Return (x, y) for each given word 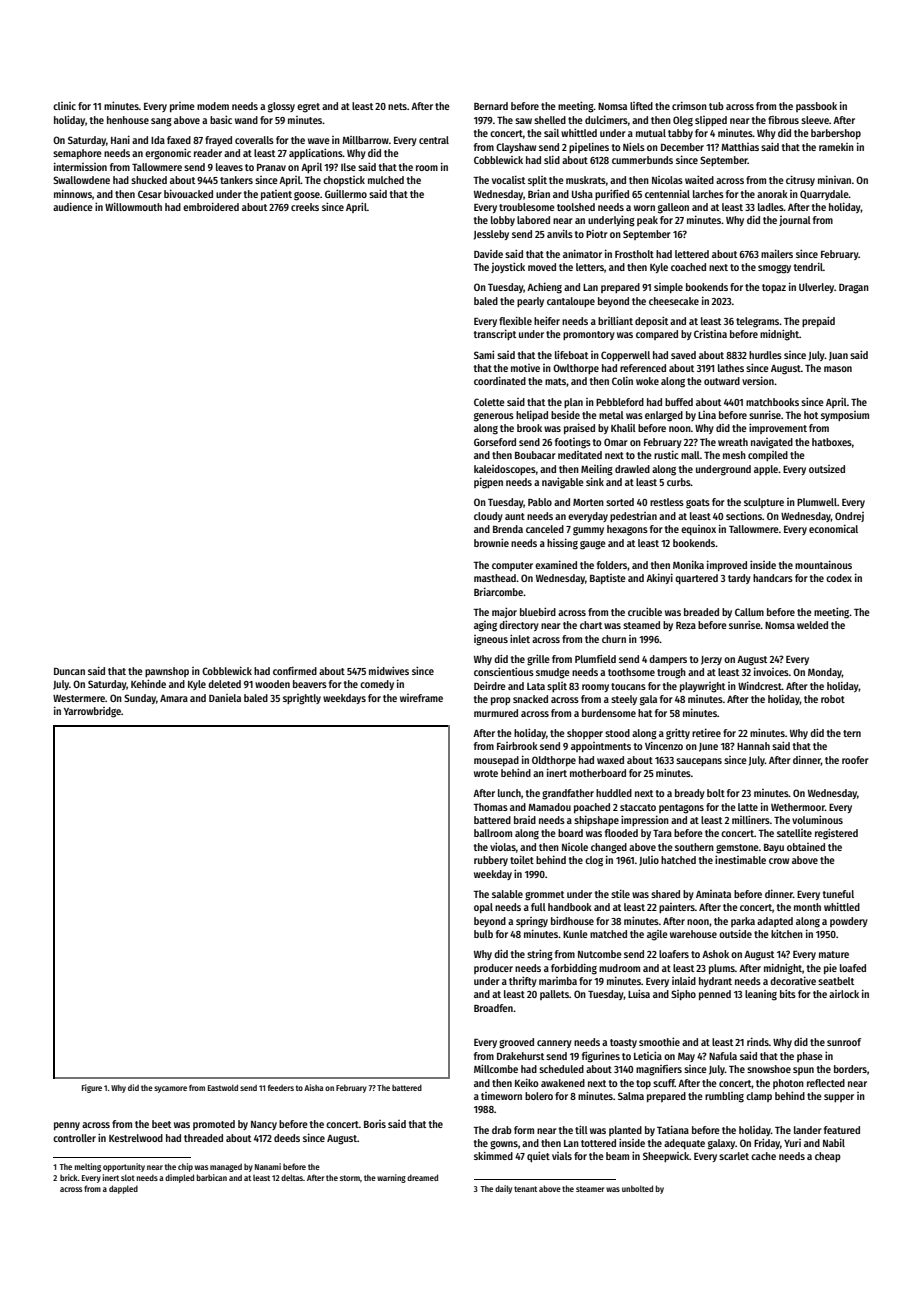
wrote (486, 773)
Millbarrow (365, 140)
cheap (828, 1157)
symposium (845, 416)
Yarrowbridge (92, 712)
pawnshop (167, 672)
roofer (855, 760)
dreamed (422, 1177)
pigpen (488, 483)
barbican (212, 1177)
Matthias (740, 147)
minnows (73, 193)
